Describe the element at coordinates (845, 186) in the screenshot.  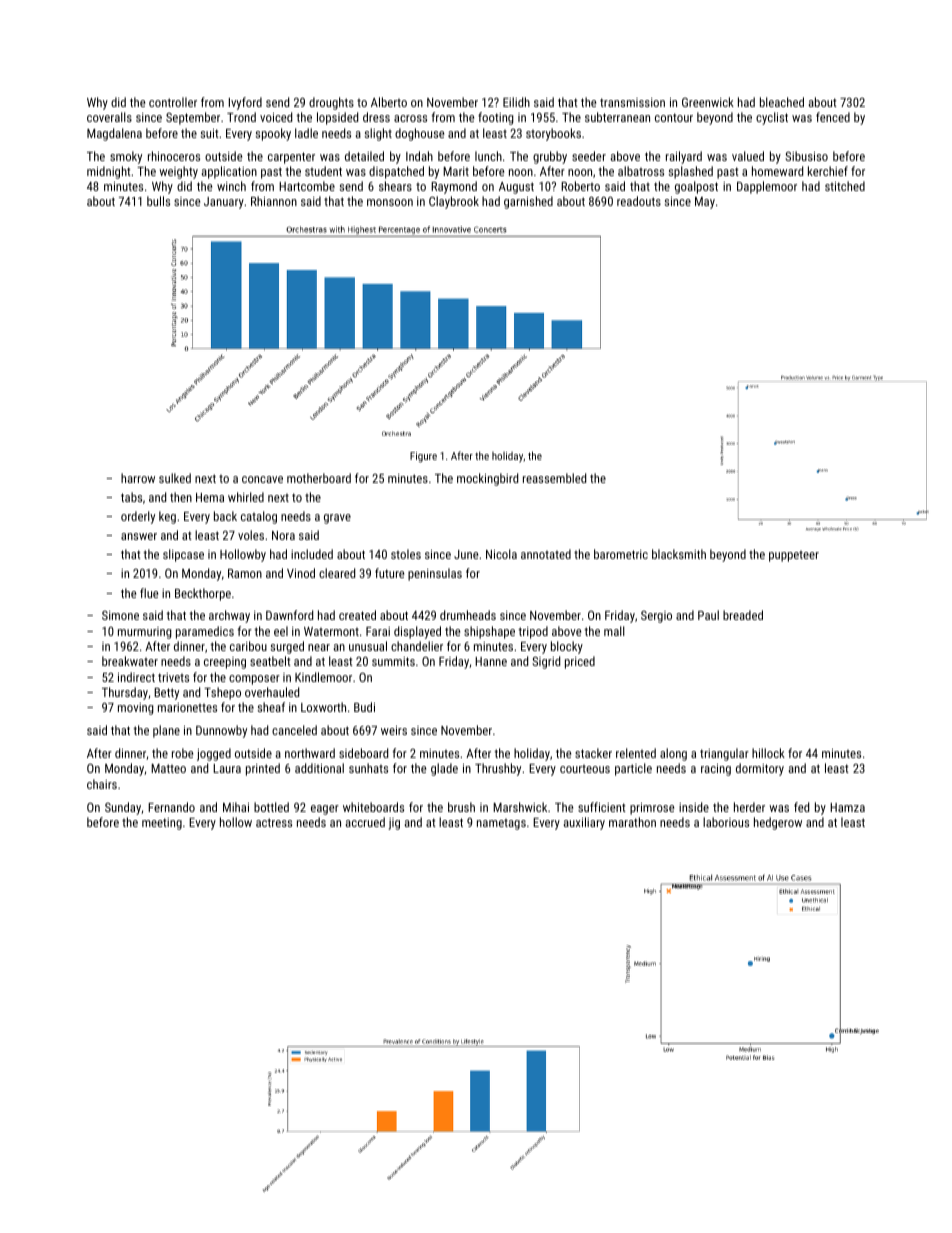
I see `stitched` at that location.
